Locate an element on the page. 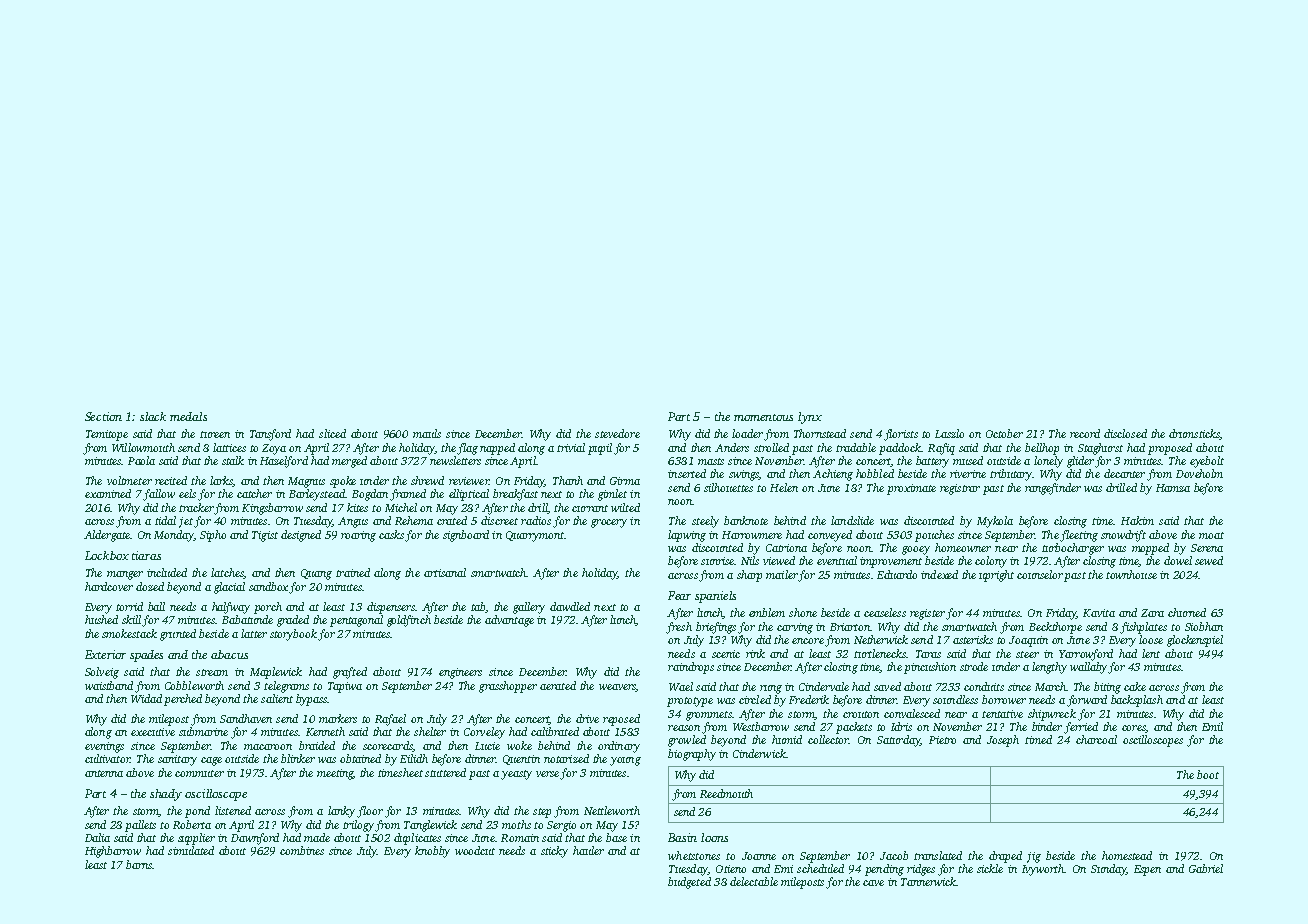 The image size is (1308, 924). bellhop is located at coordinates (1042, 449).
